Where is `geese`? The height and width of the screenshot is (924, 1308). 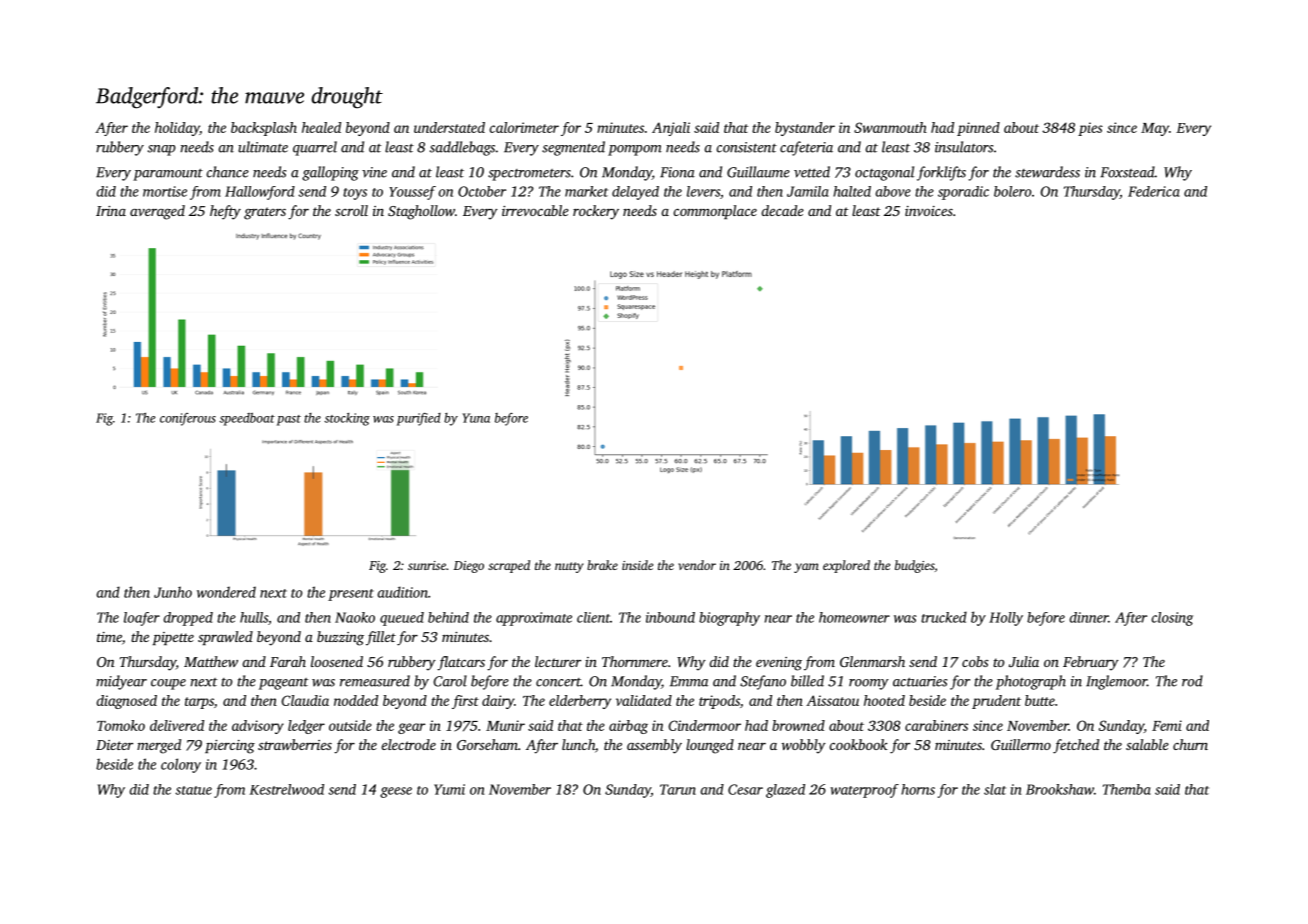
geese is located at coordinates (396, 792).
